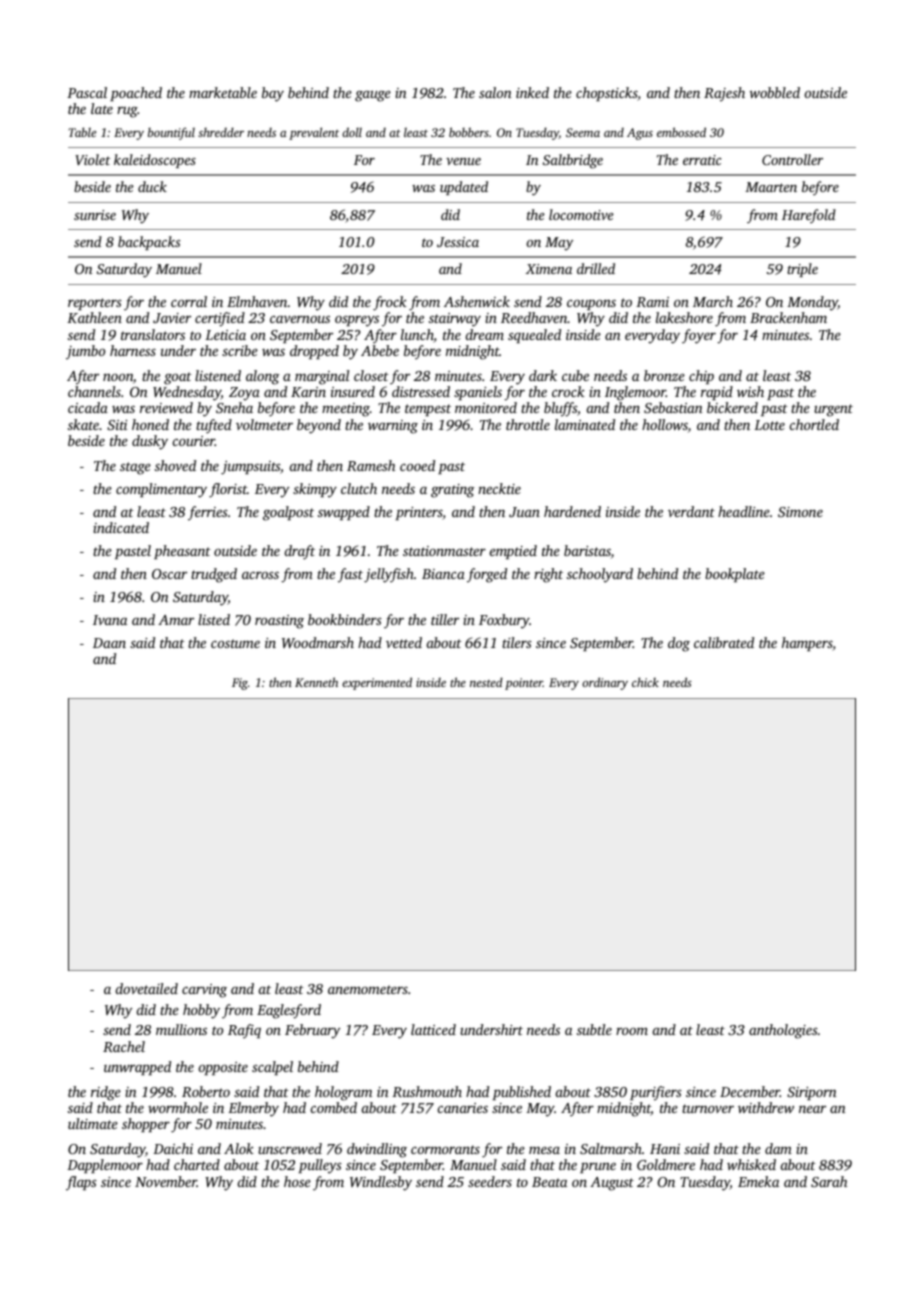  Describe the element at coordinates (169, 574) in the document. I see `Oscar` at that location.
